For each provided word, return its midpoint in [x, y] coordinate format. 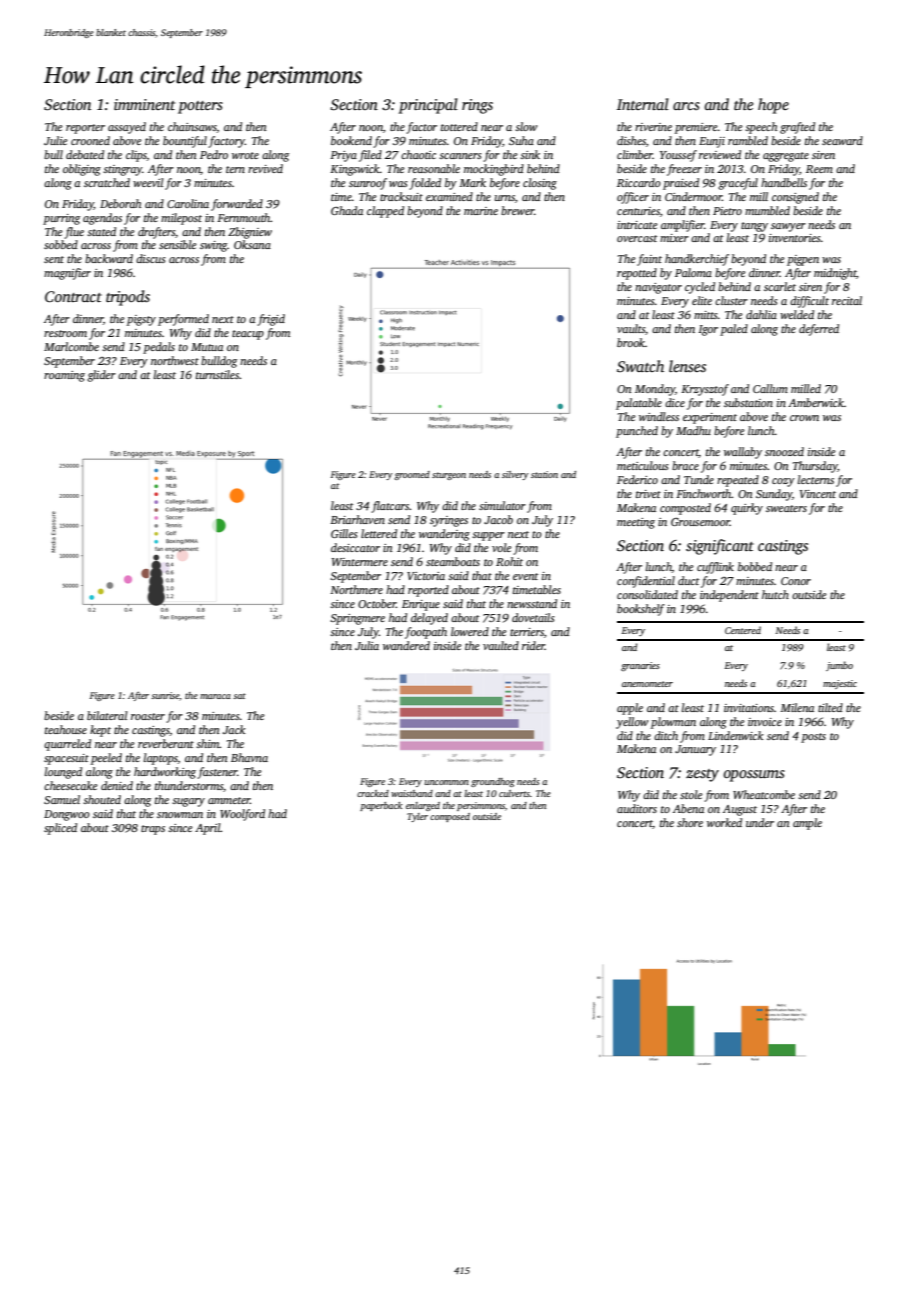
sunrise [165, 695]
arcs [686, 106]
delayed [429, 619]
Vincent [818, 494]
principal [428, 106]
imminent [144, 104]
